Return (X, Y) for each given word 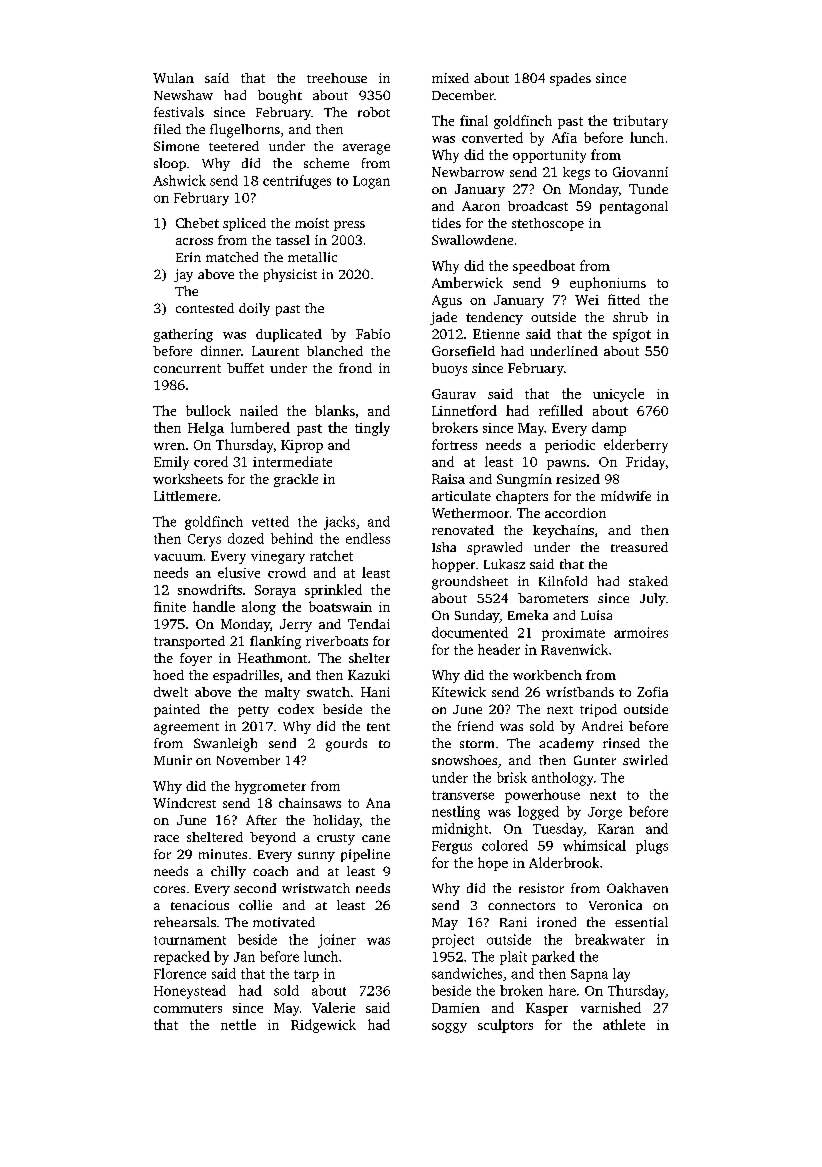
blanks (335, 410)
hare (562, 990)
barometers (553, 598)
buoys (449, 369)
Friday (645, 463)
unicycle (618, 395)
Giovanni (640, 172)
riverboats (337, 641)
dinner (221, 351)
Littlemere (185, 496)
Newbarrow (468, 172)
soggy (449, 1028)
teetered (234, 146)
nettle (238, 1024)
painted (177, 710)
